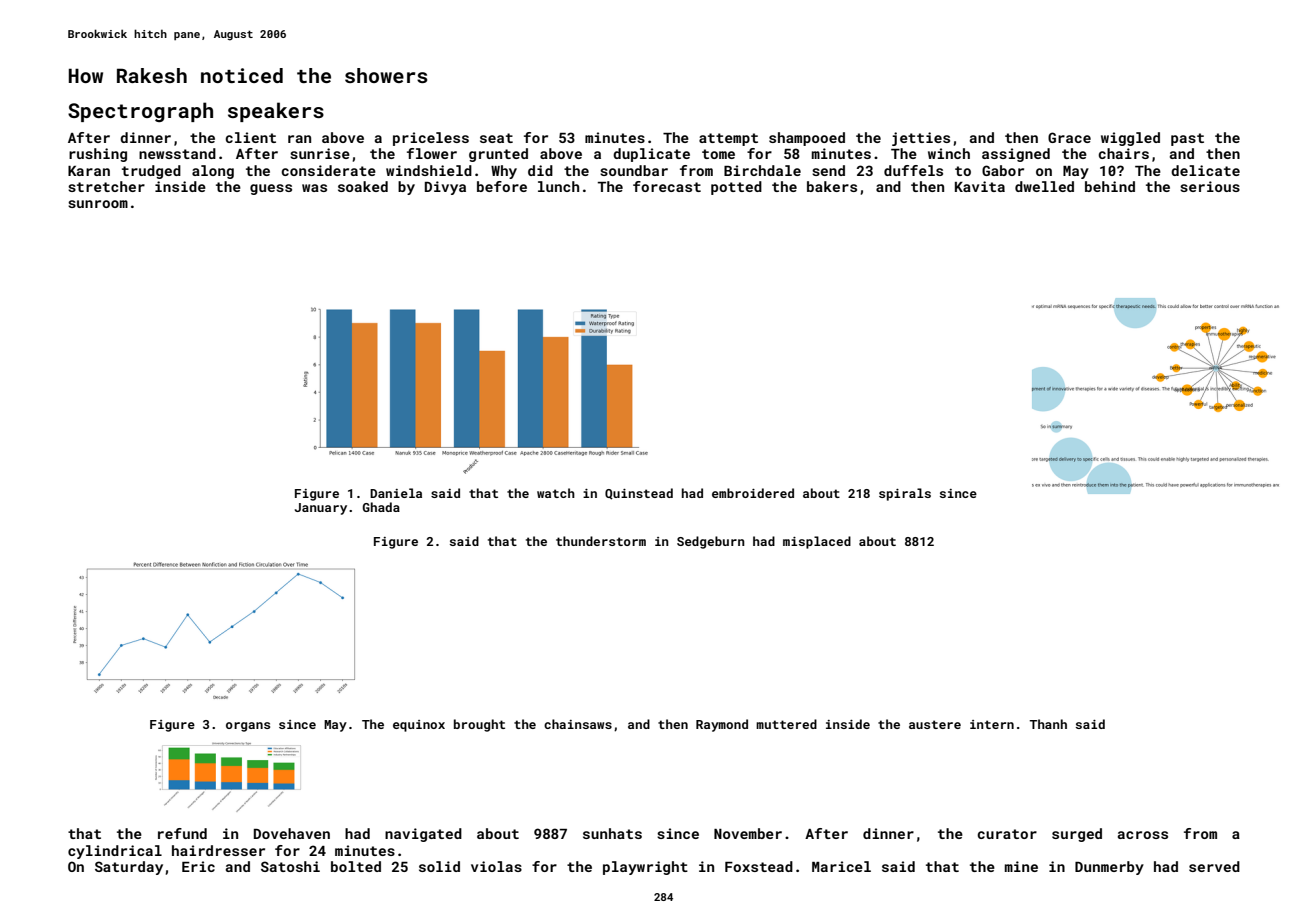 The image size is (1308, 924). Describe the element at coordinates (276, 112) in the image. I see `speakers` at that location.
